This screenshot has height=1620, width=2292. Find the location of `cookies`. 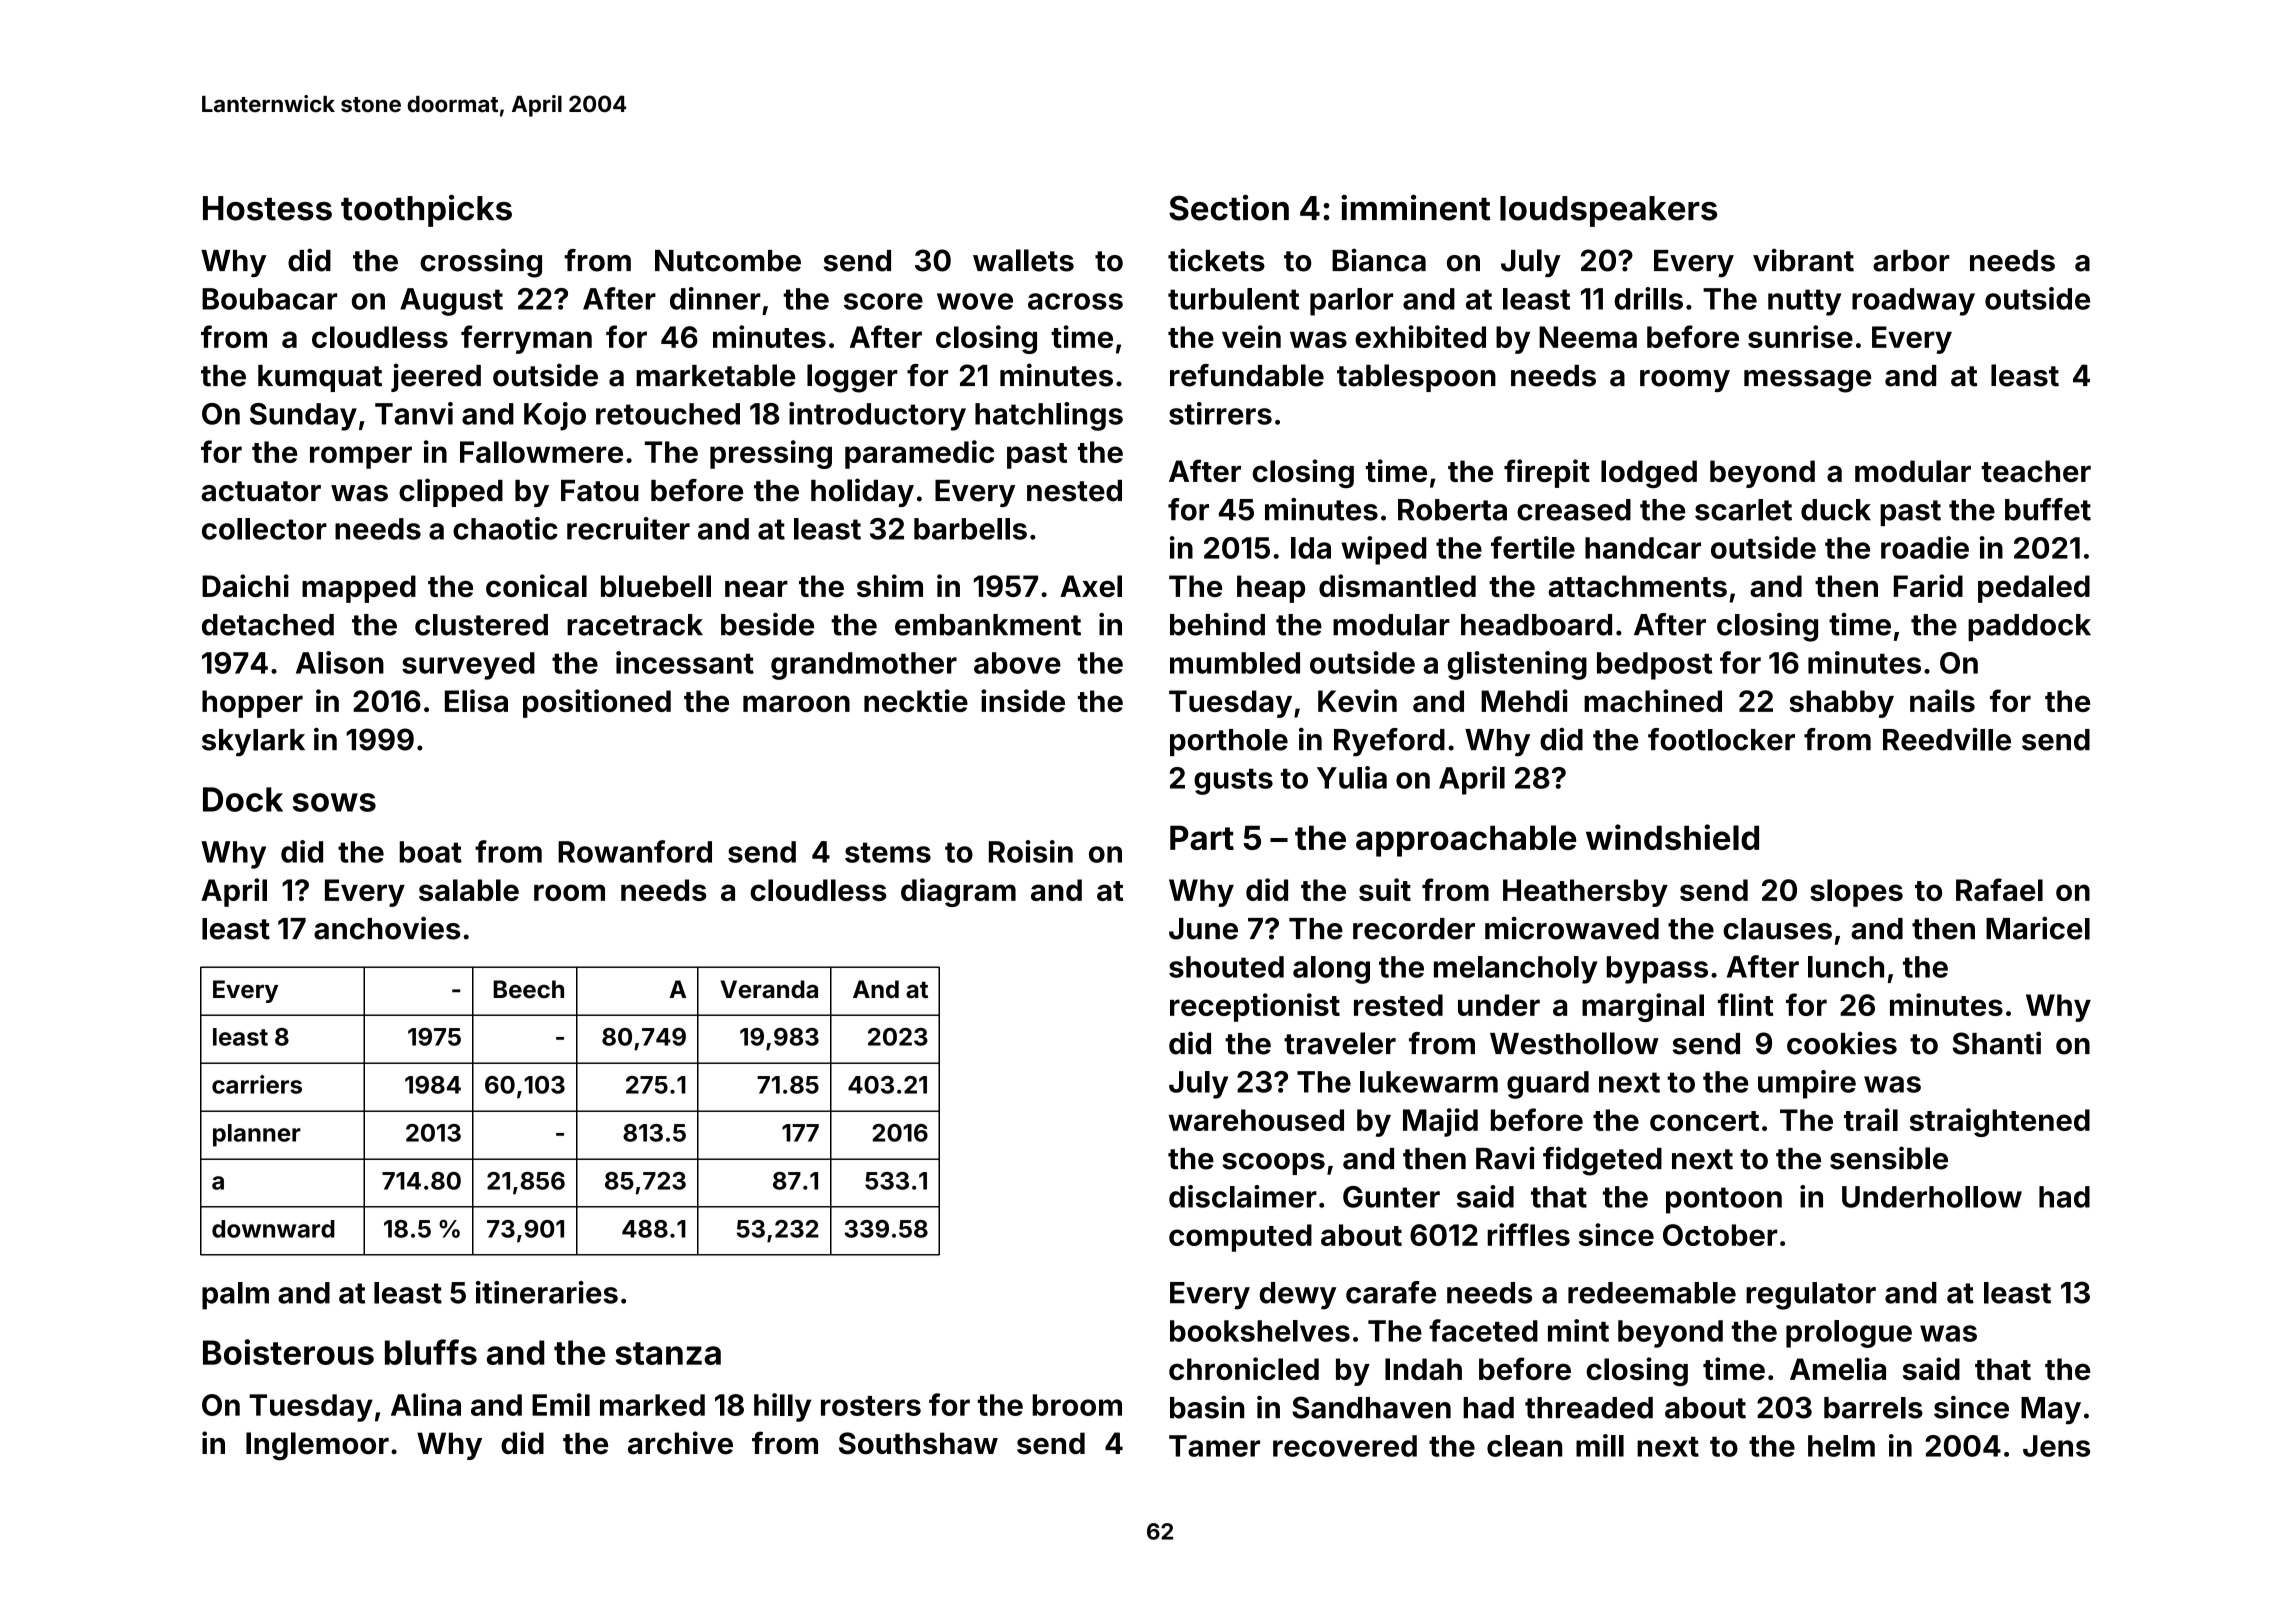

cookies is located at coordinates (1842, 1043).
